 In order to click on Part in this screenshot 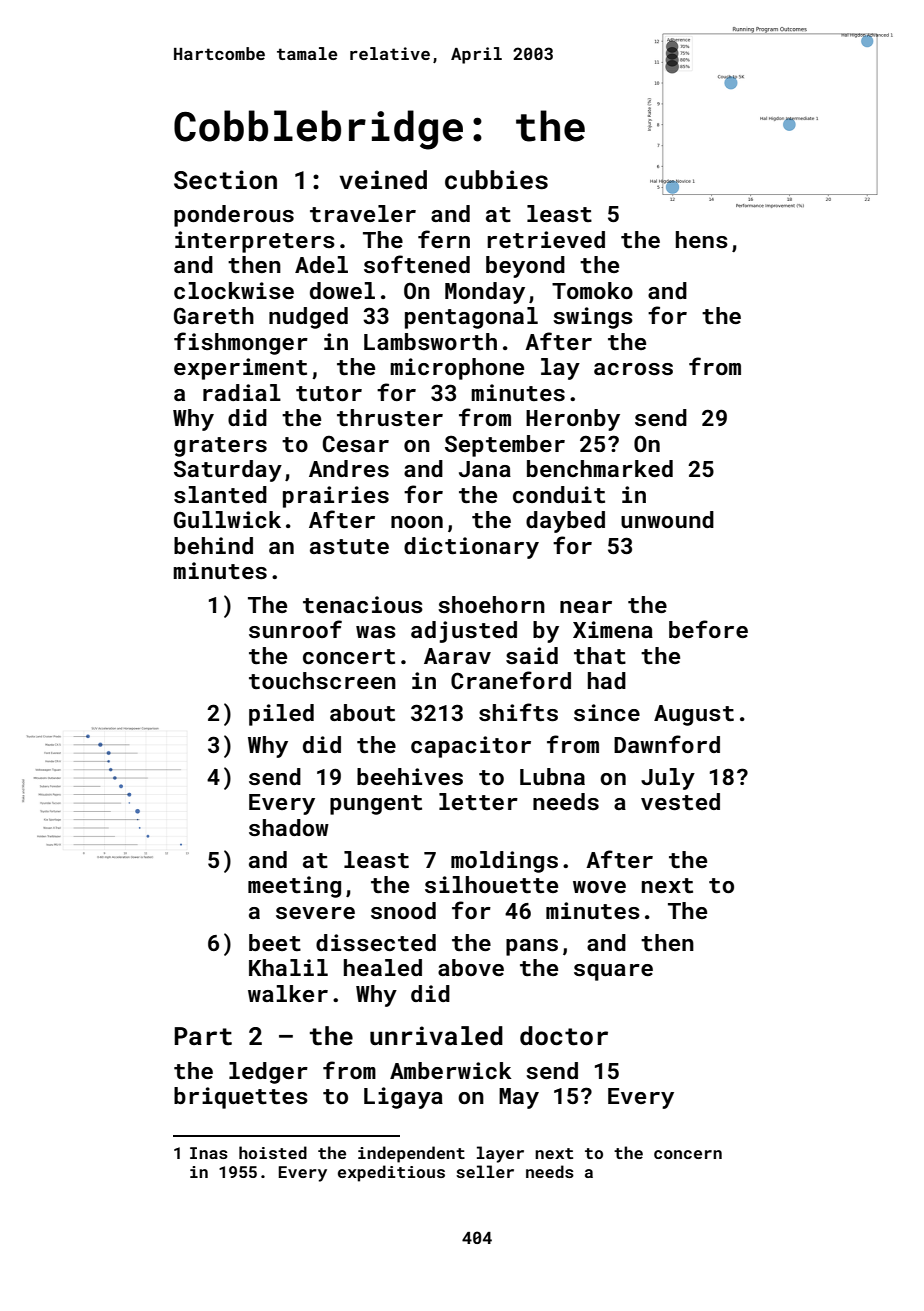, I will do `click(203, 1036)`.
